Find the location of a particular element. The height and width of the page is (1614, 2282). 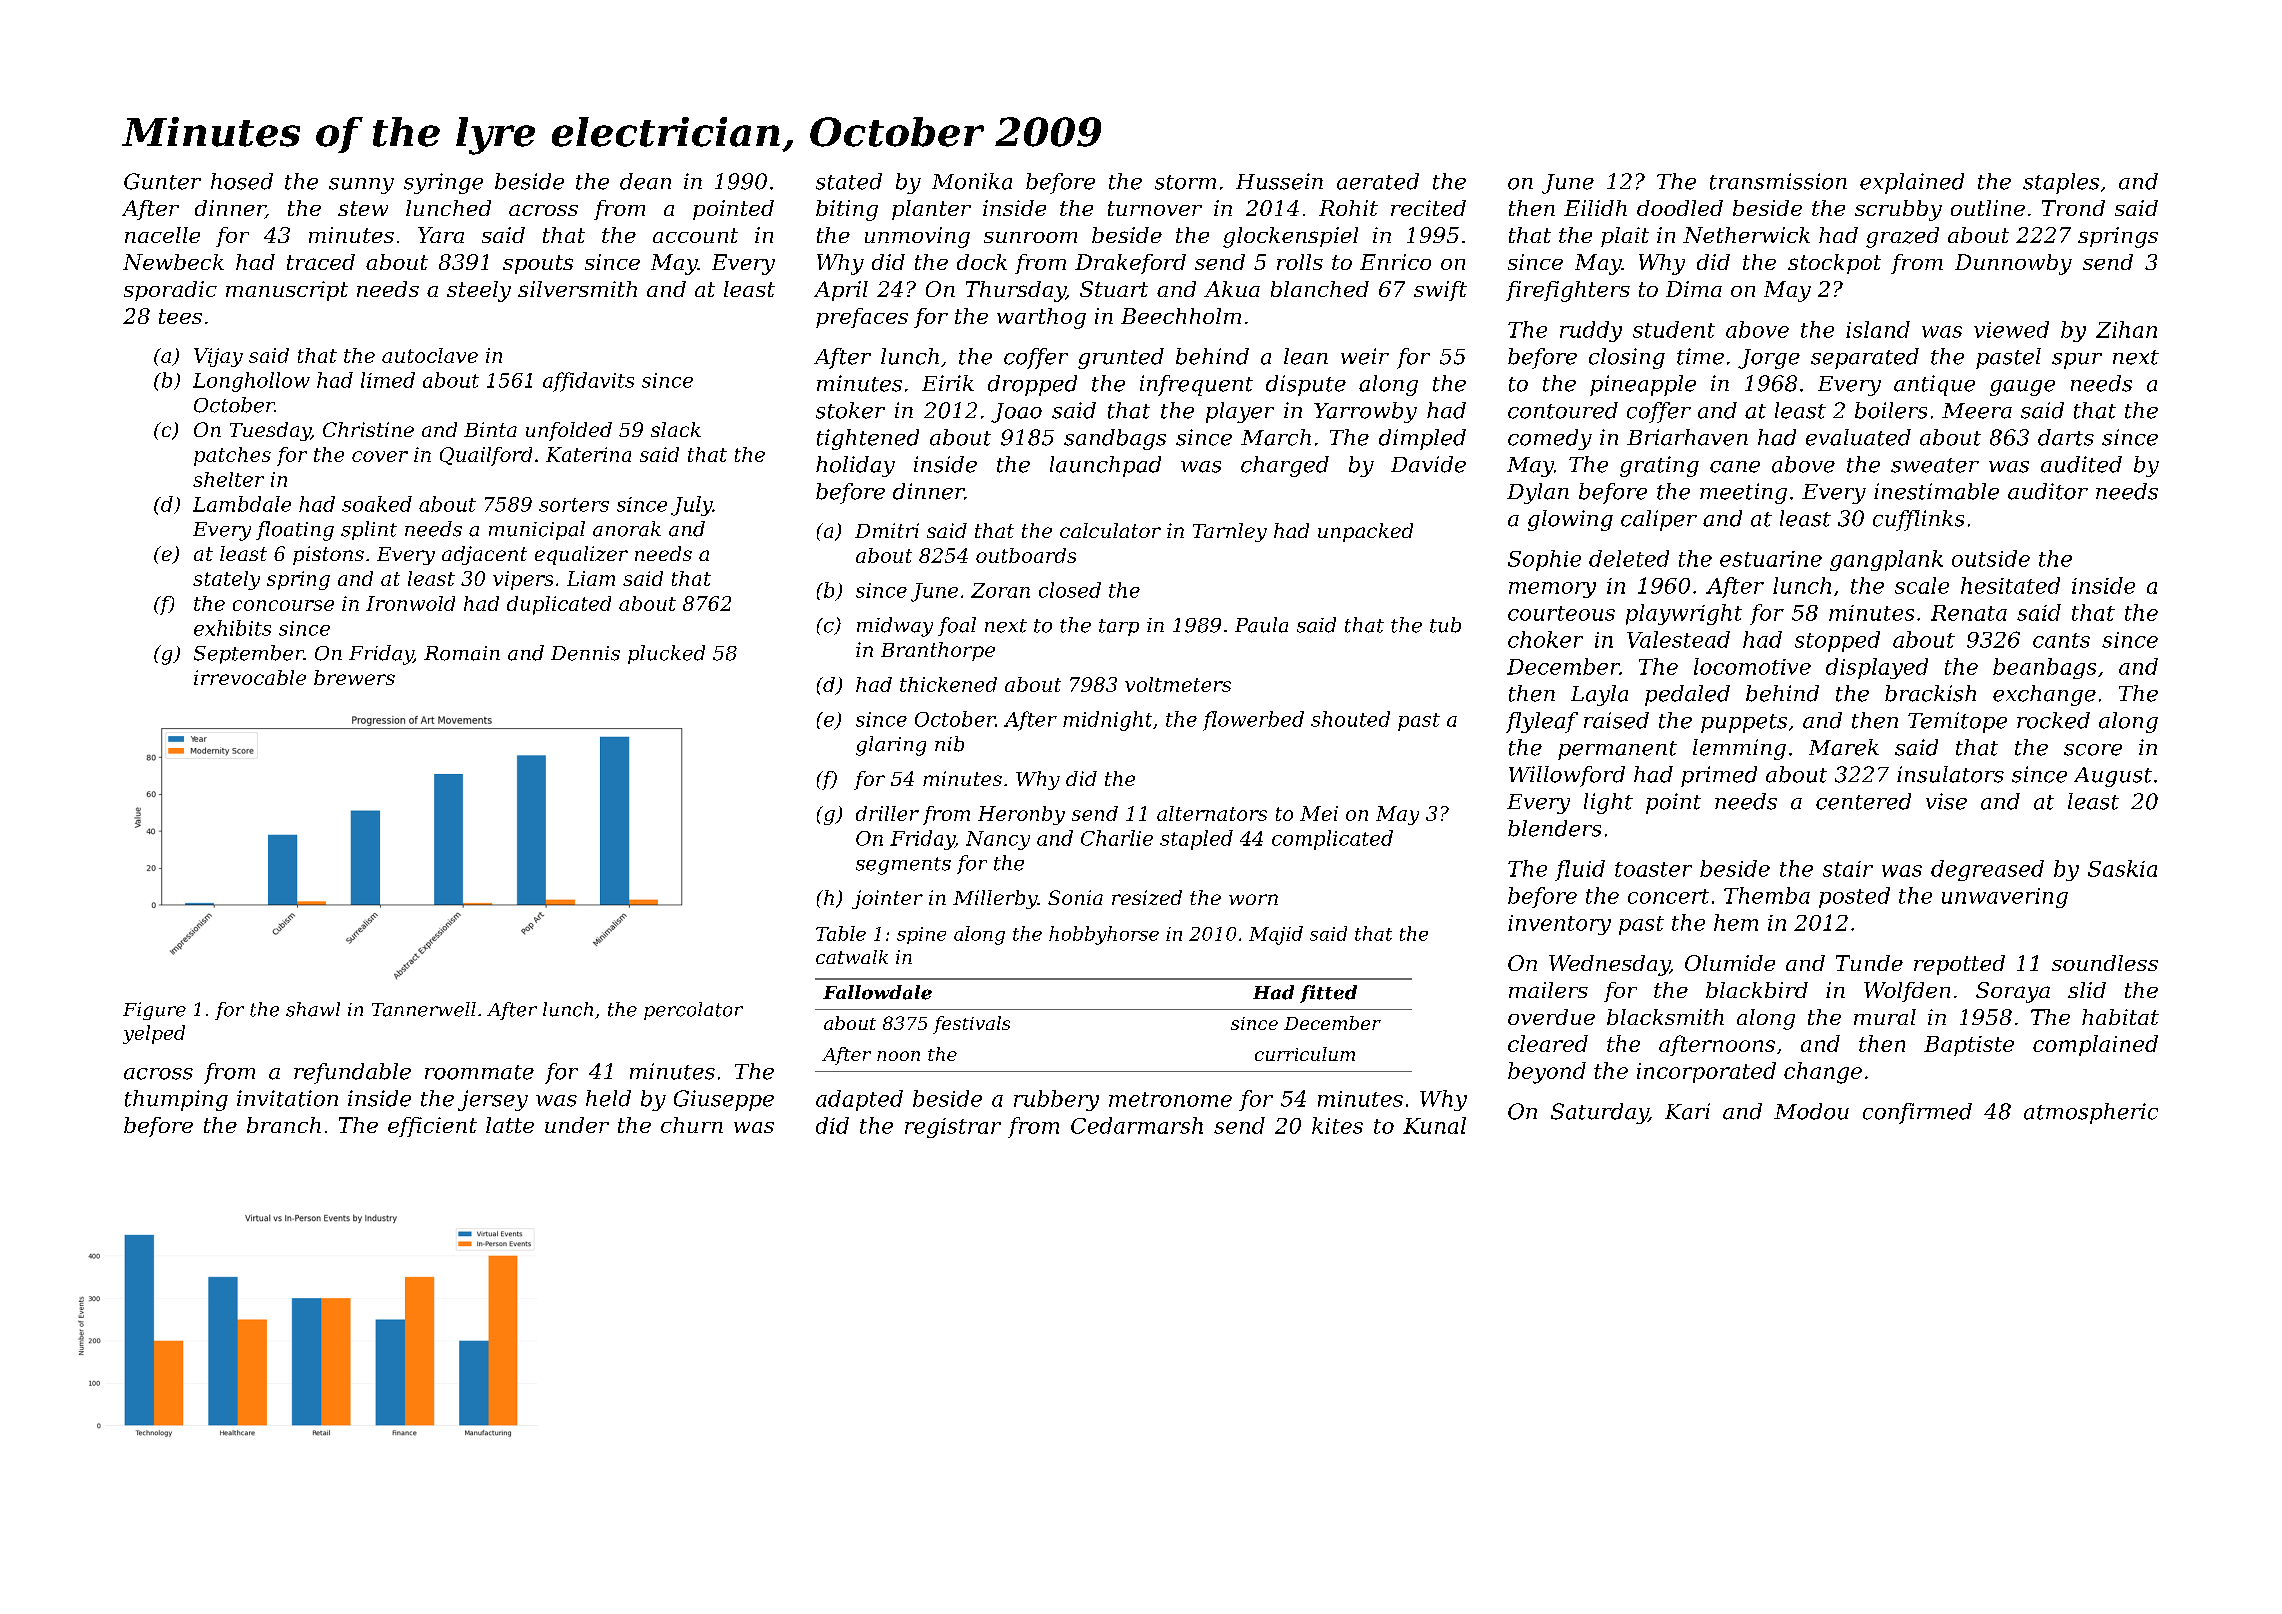

auditor is located at coordinates (2048, 491).
